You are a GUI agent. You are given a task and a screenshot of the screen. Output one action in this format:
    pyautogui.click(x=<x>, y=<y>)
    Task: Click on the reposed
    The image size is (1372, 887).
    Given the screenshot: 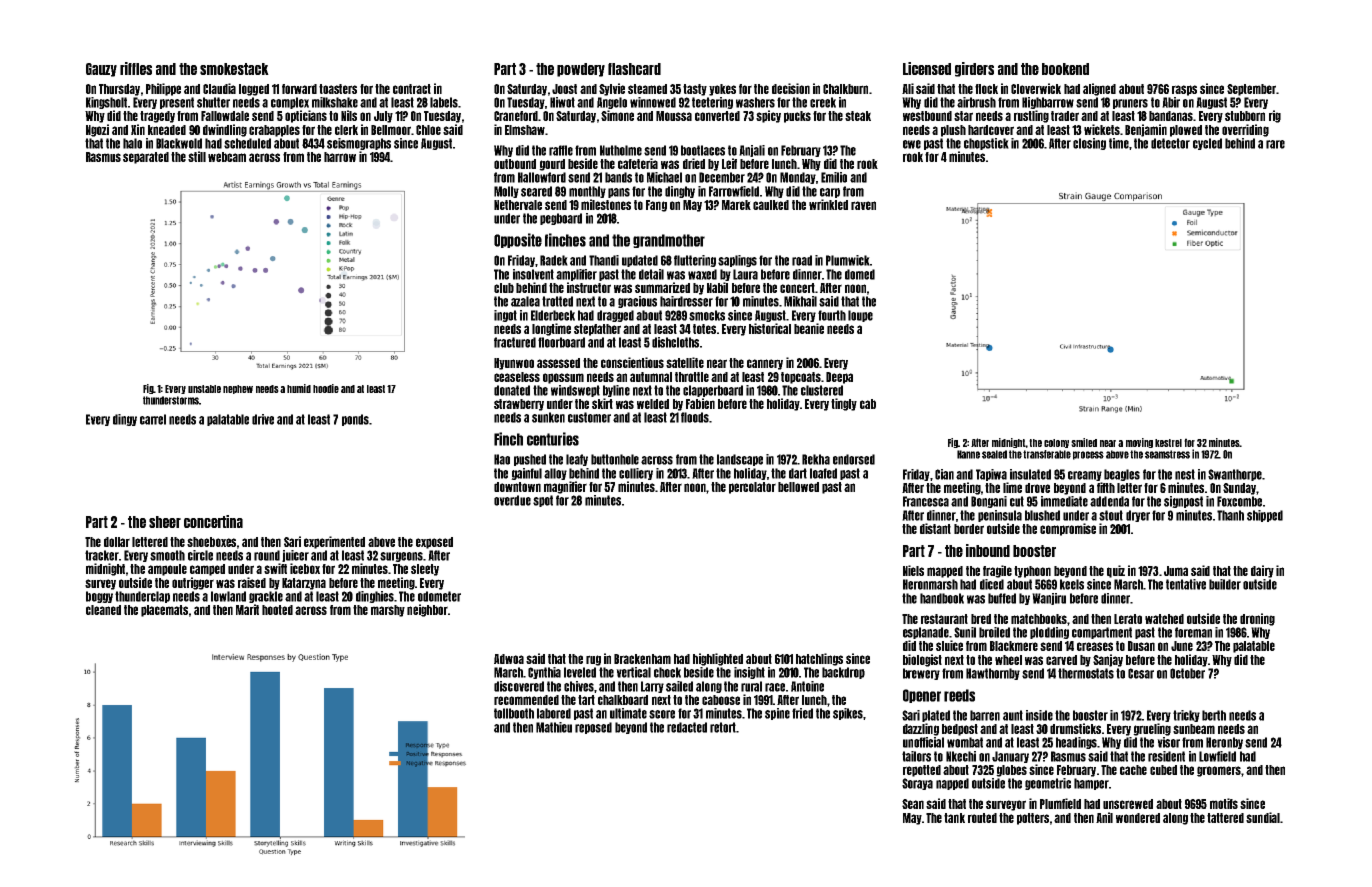 What is the action you would take?
    pyautogui.click(x=593, y=728)
